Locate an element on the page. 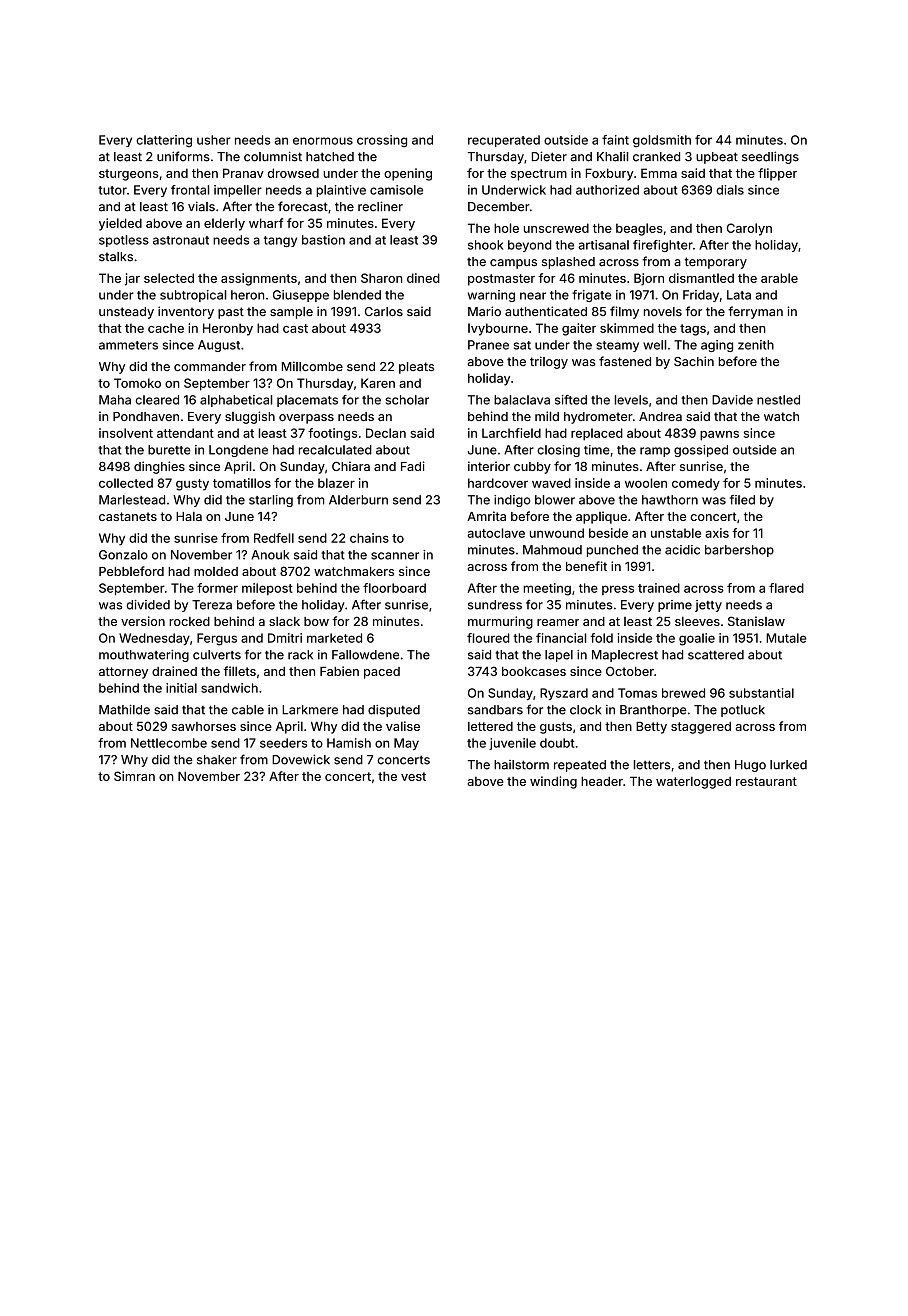  astronaut is located at coordinates (181, 240).
